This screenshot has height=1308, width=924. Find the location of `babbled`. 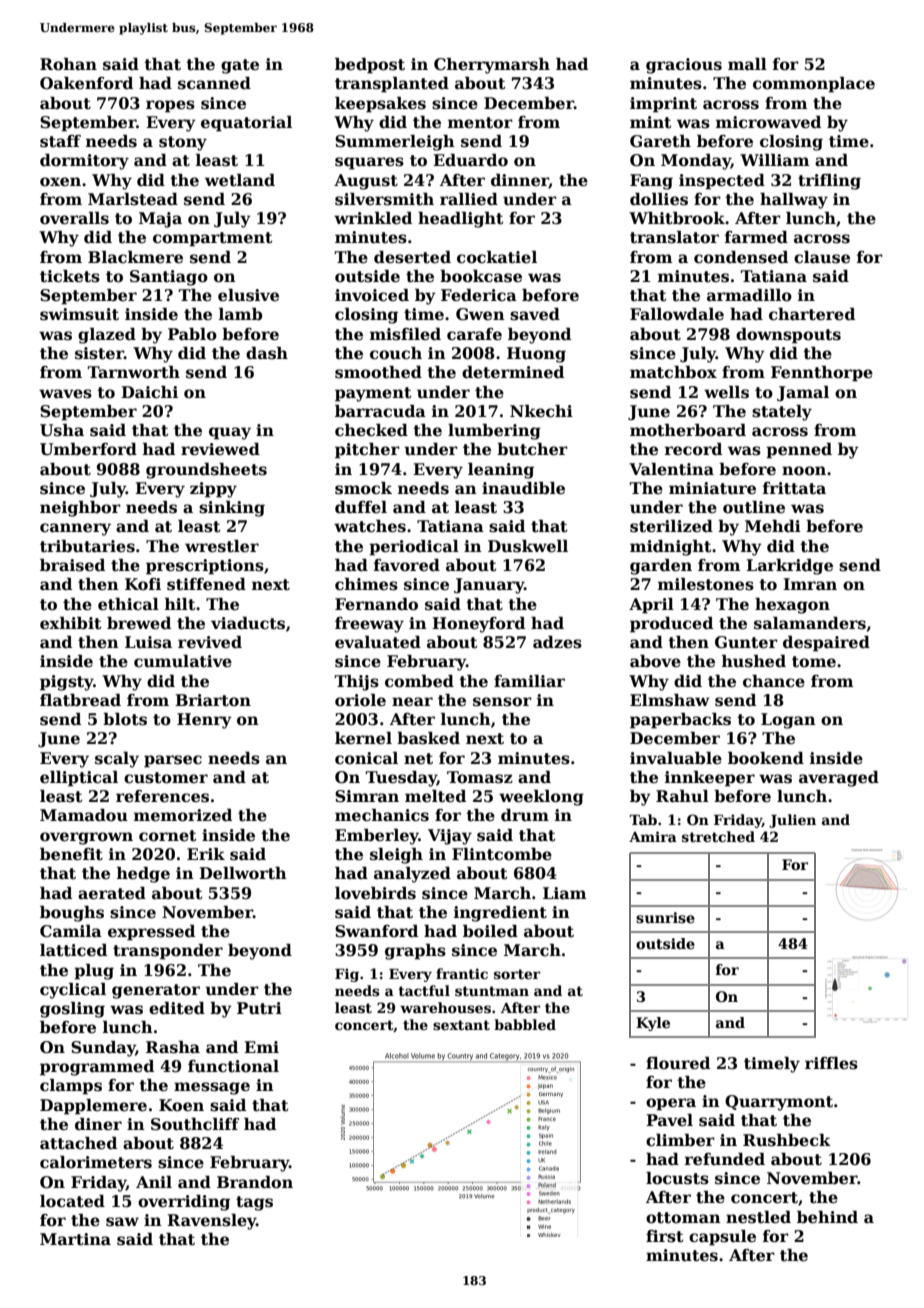

babbled is located at coordinates (525, 1024).
